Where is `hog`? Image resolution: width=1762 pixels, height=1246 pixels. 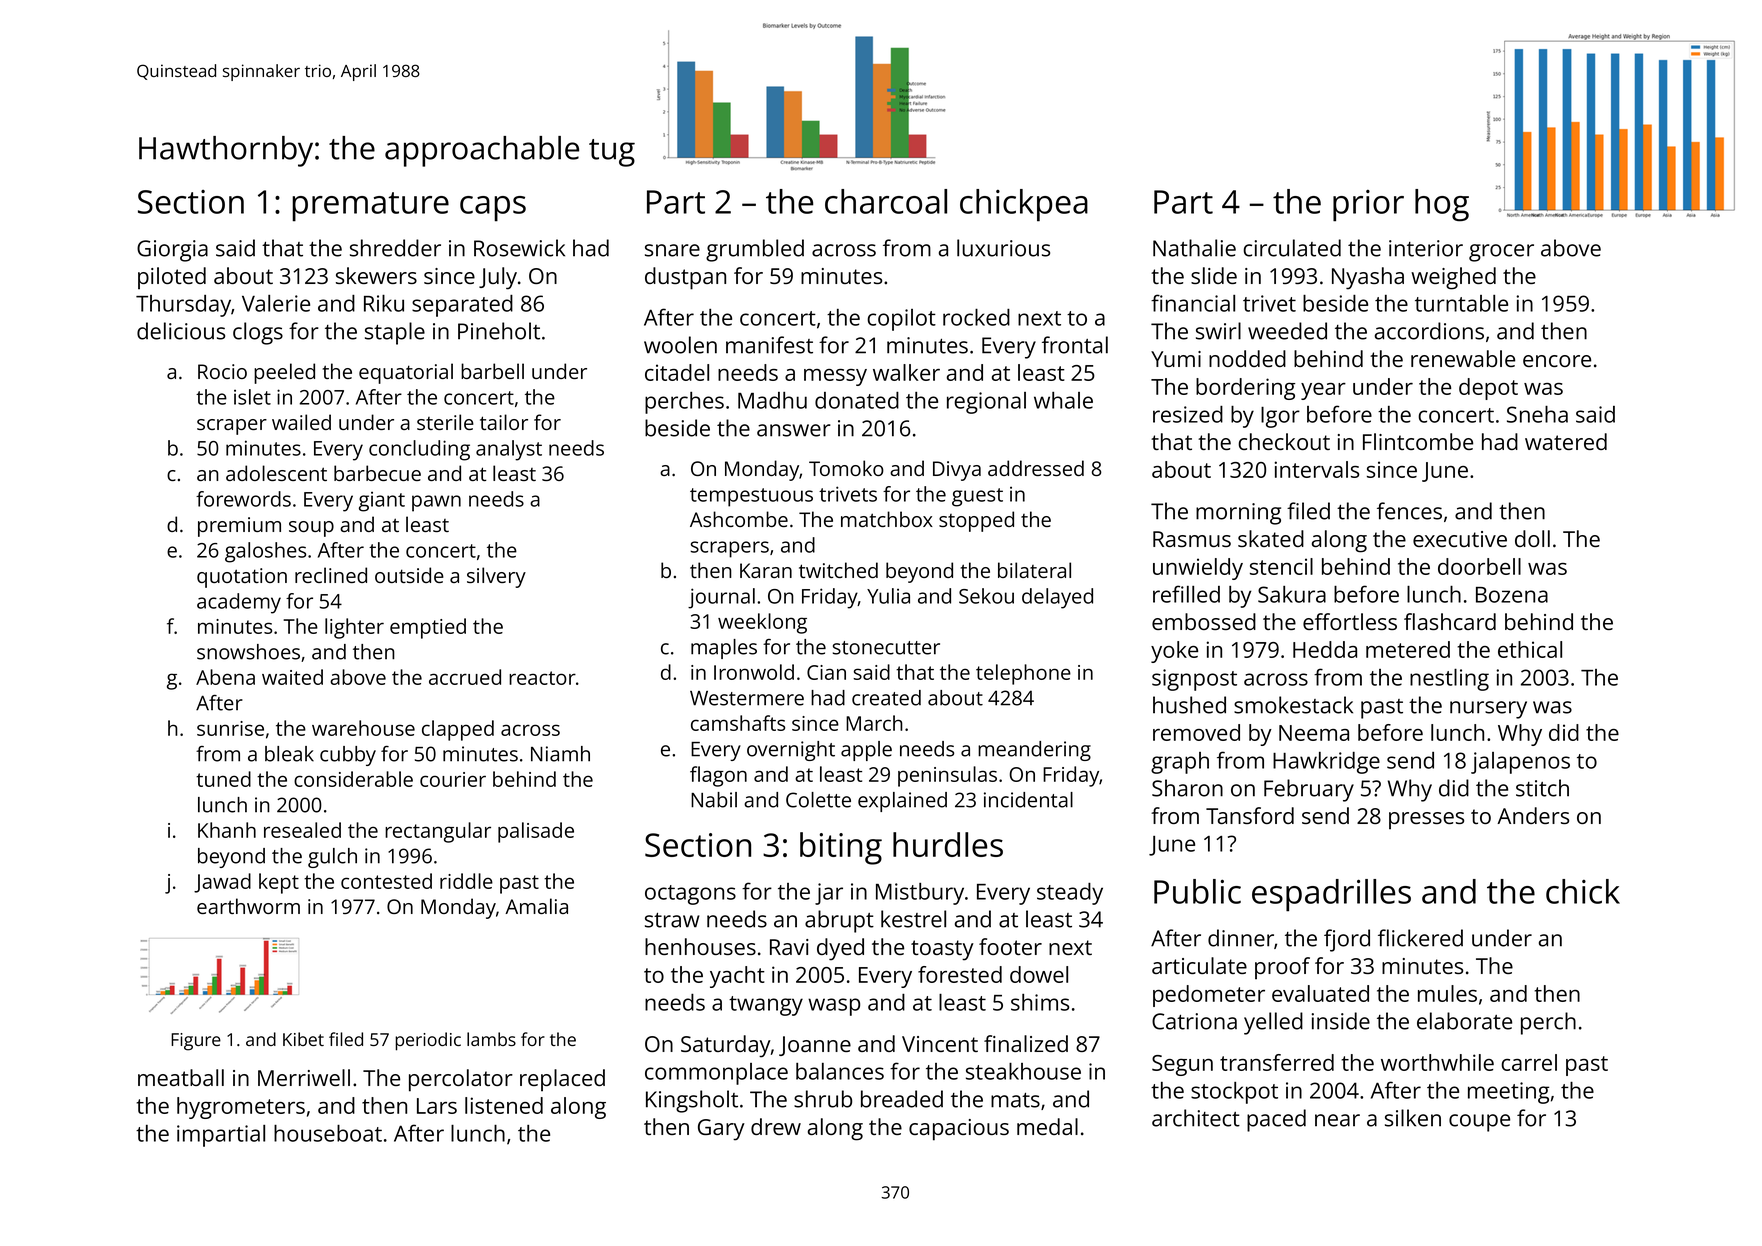
hog is located at coordinates (1442, 205).
